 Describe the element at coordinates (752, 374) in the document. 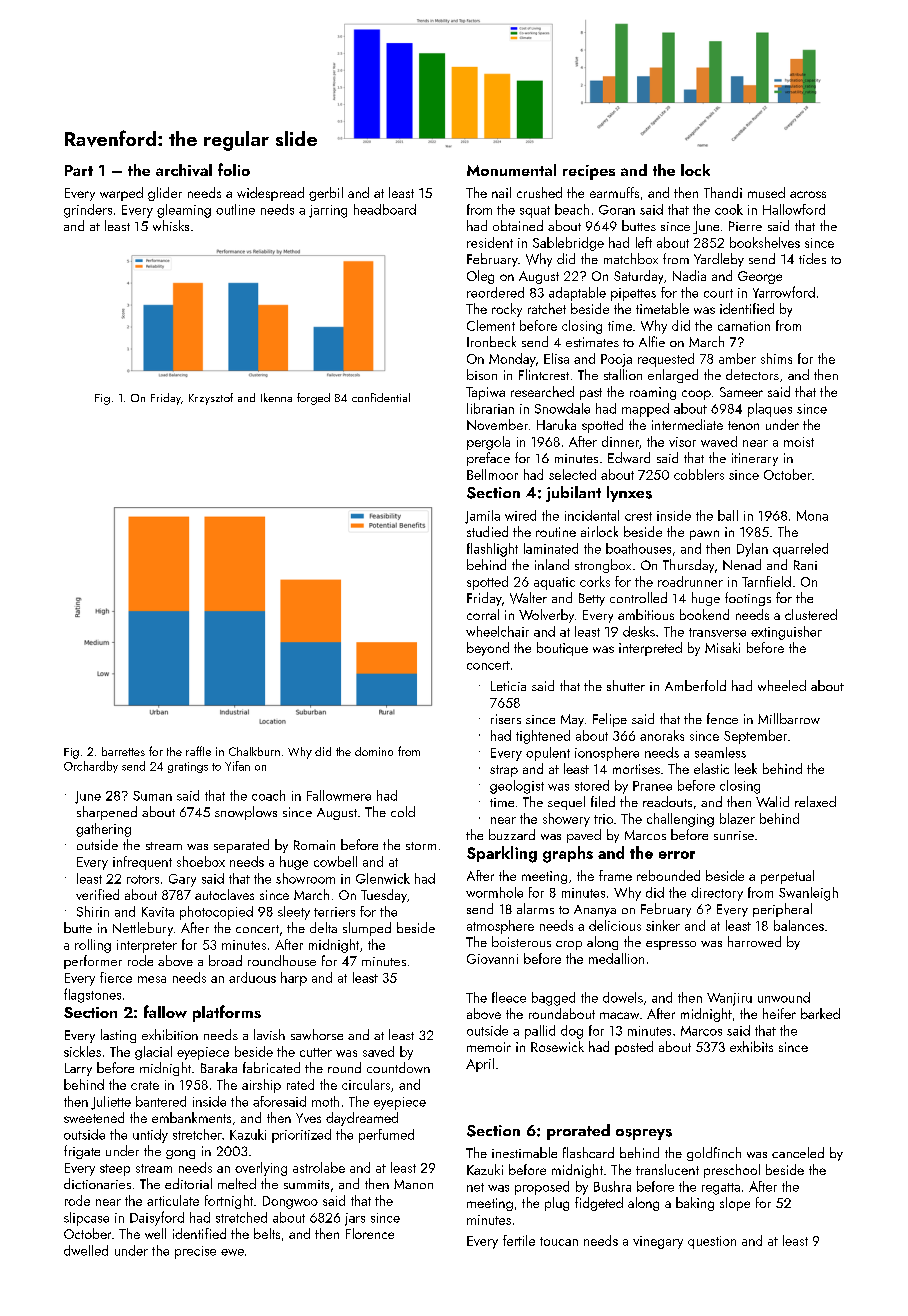

I see `detectors` at that location.
